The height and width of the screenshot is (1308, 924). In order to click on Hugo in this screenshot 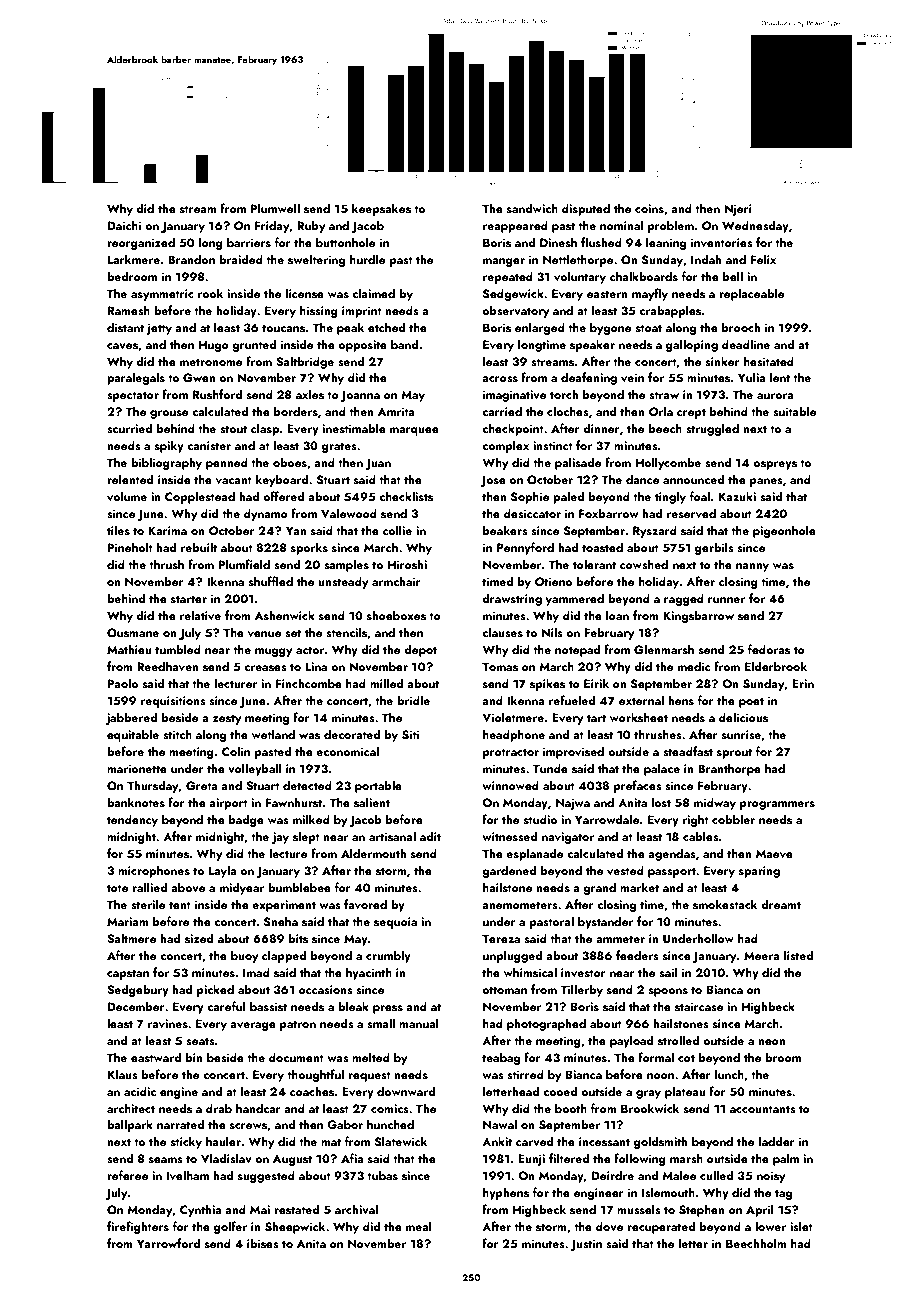, I will do `click(214, 346)`.
